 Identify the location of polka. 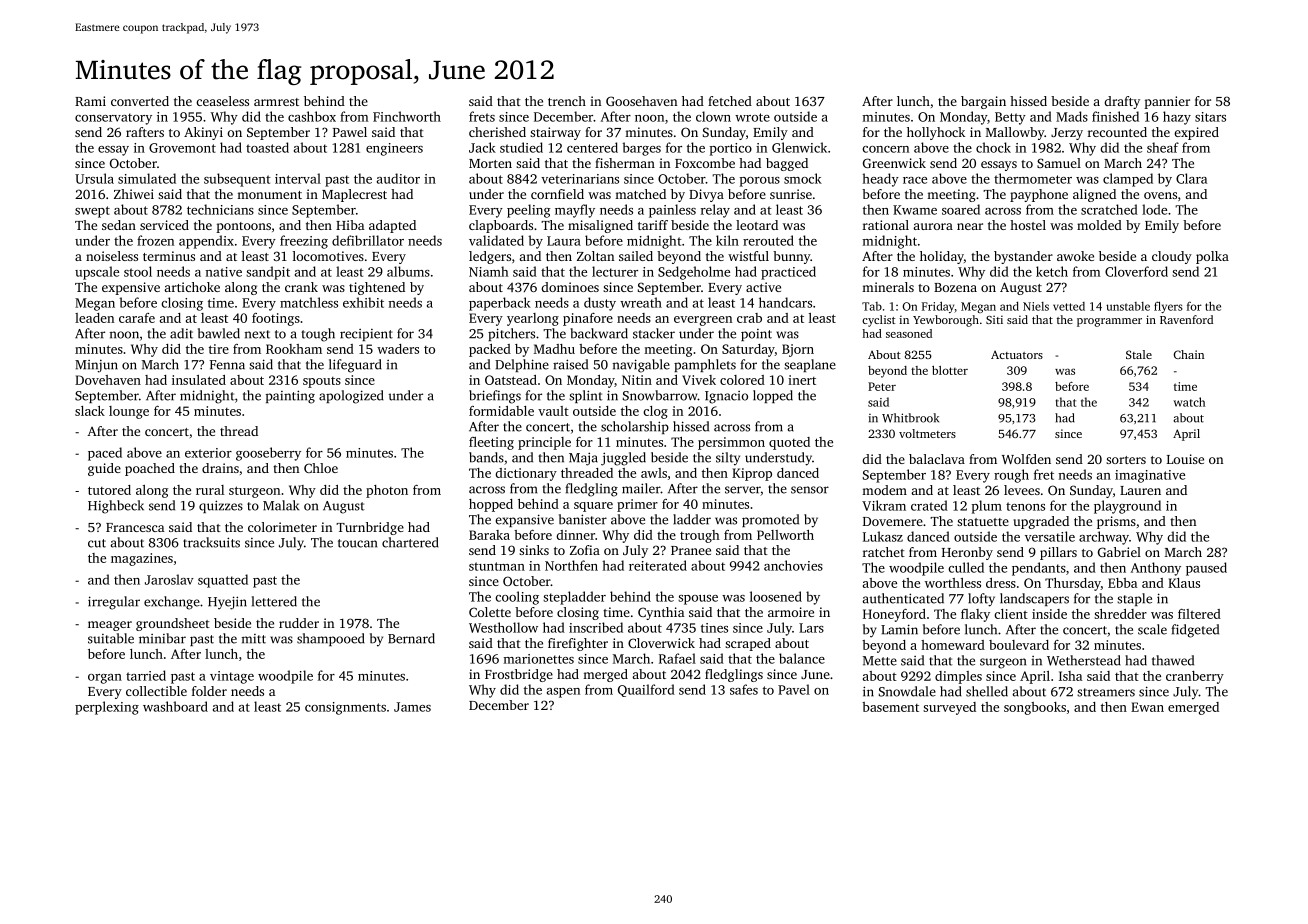
(1212, 257).
